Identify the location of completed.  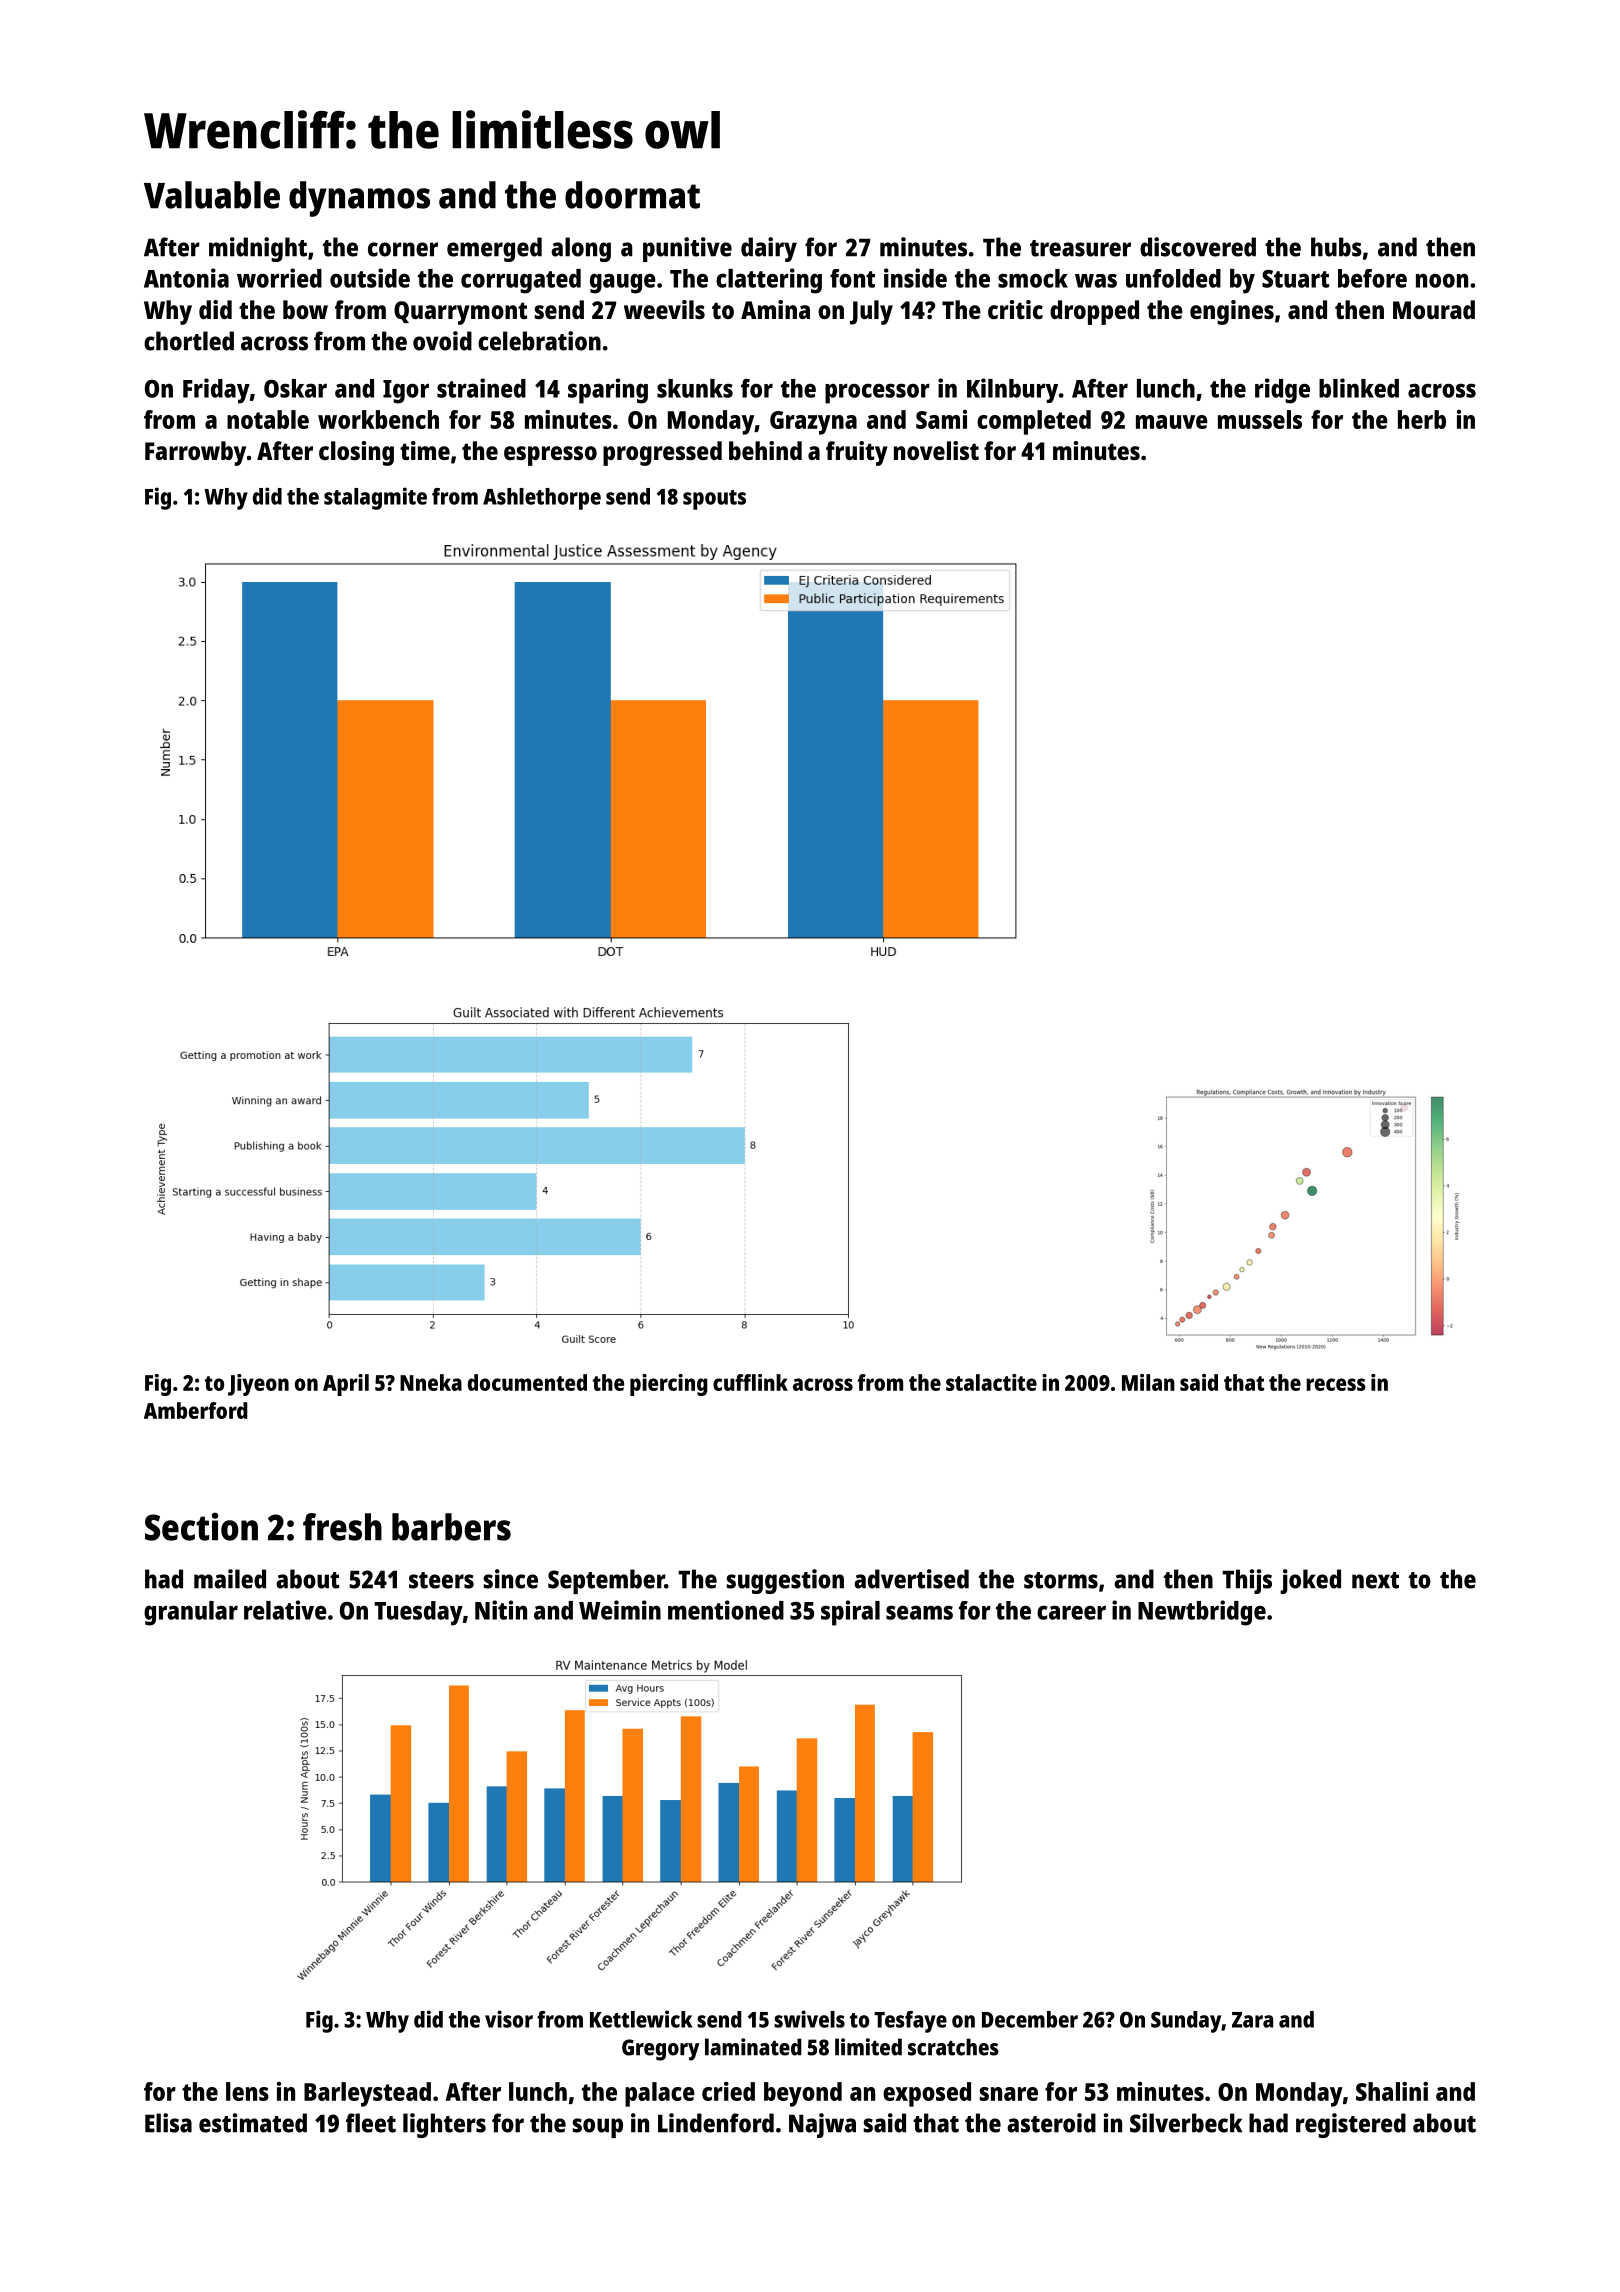
(1034, 422).
